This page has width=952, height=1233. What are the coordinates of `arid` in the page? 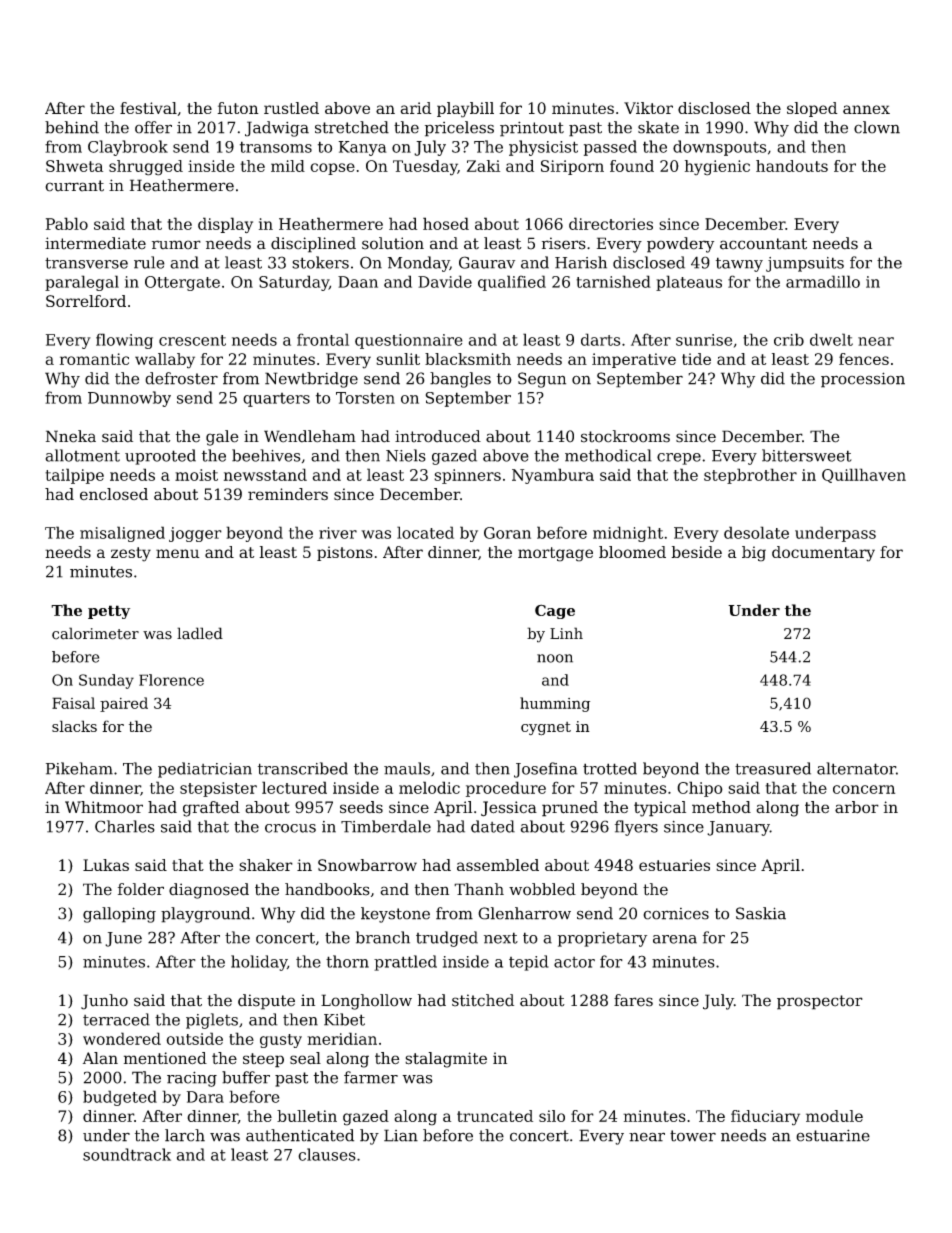 It's located at (416, 108).
